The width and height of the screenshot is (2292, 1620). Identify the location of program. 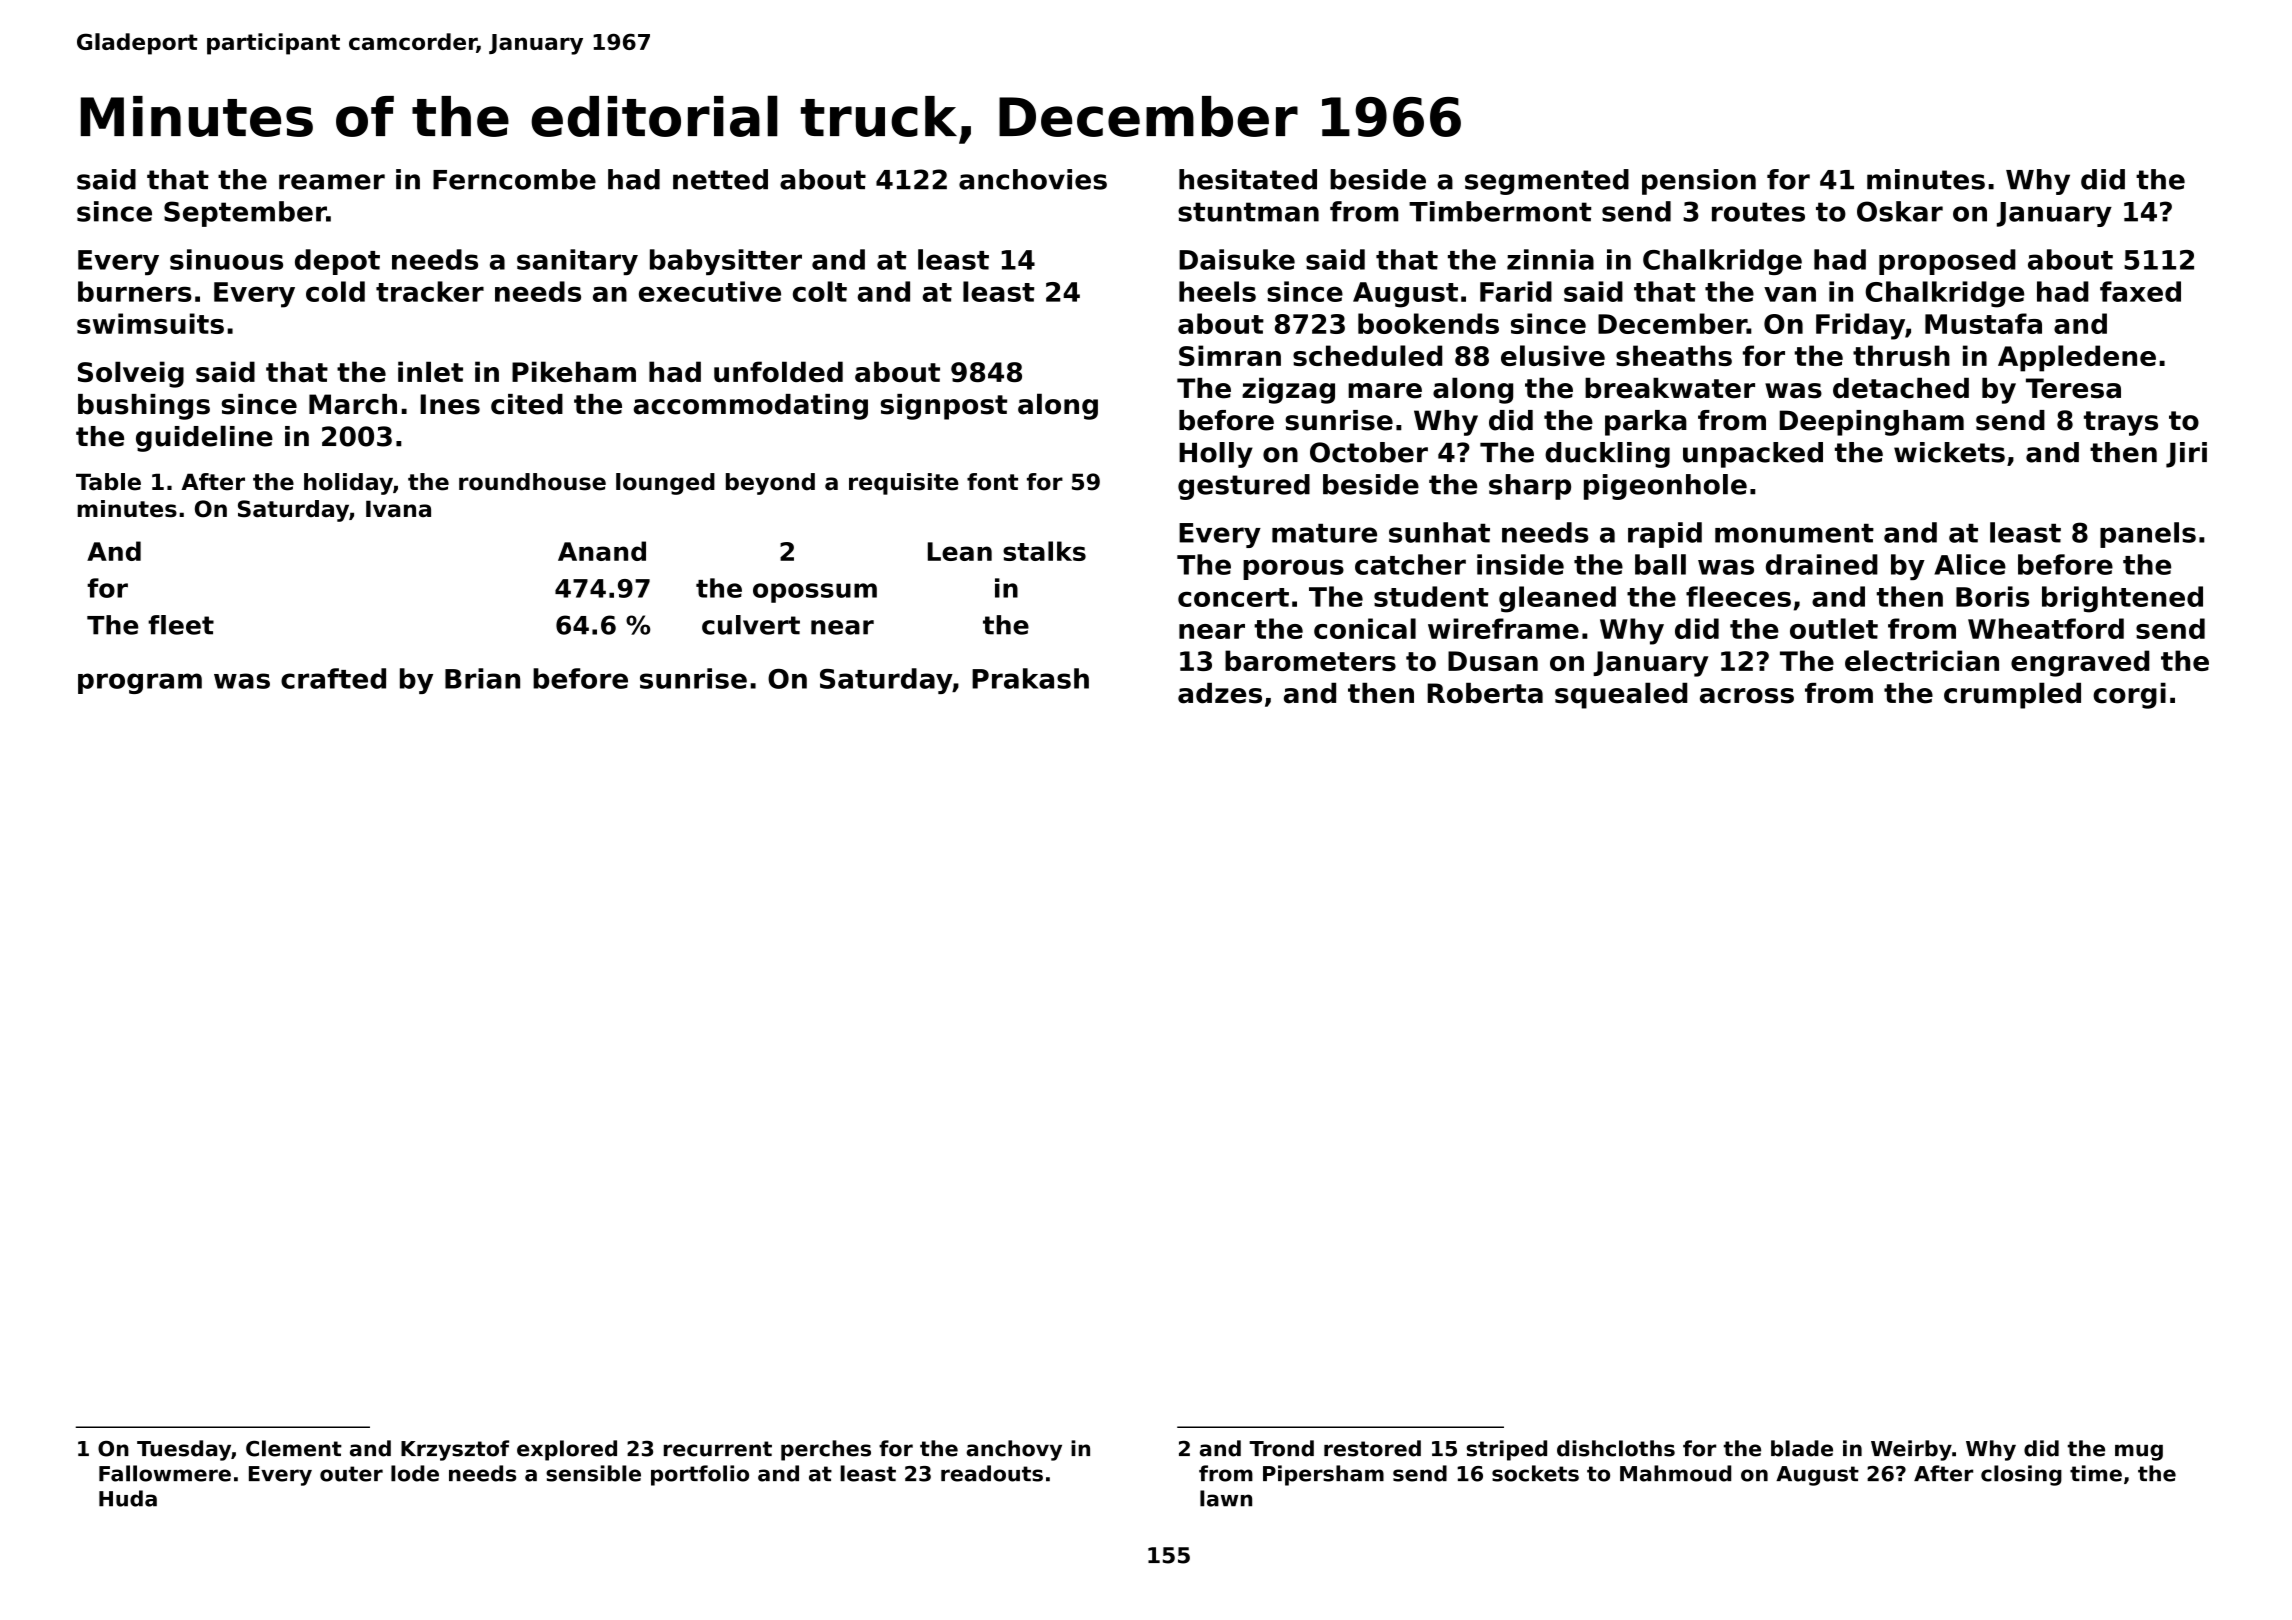
(140, 683).
